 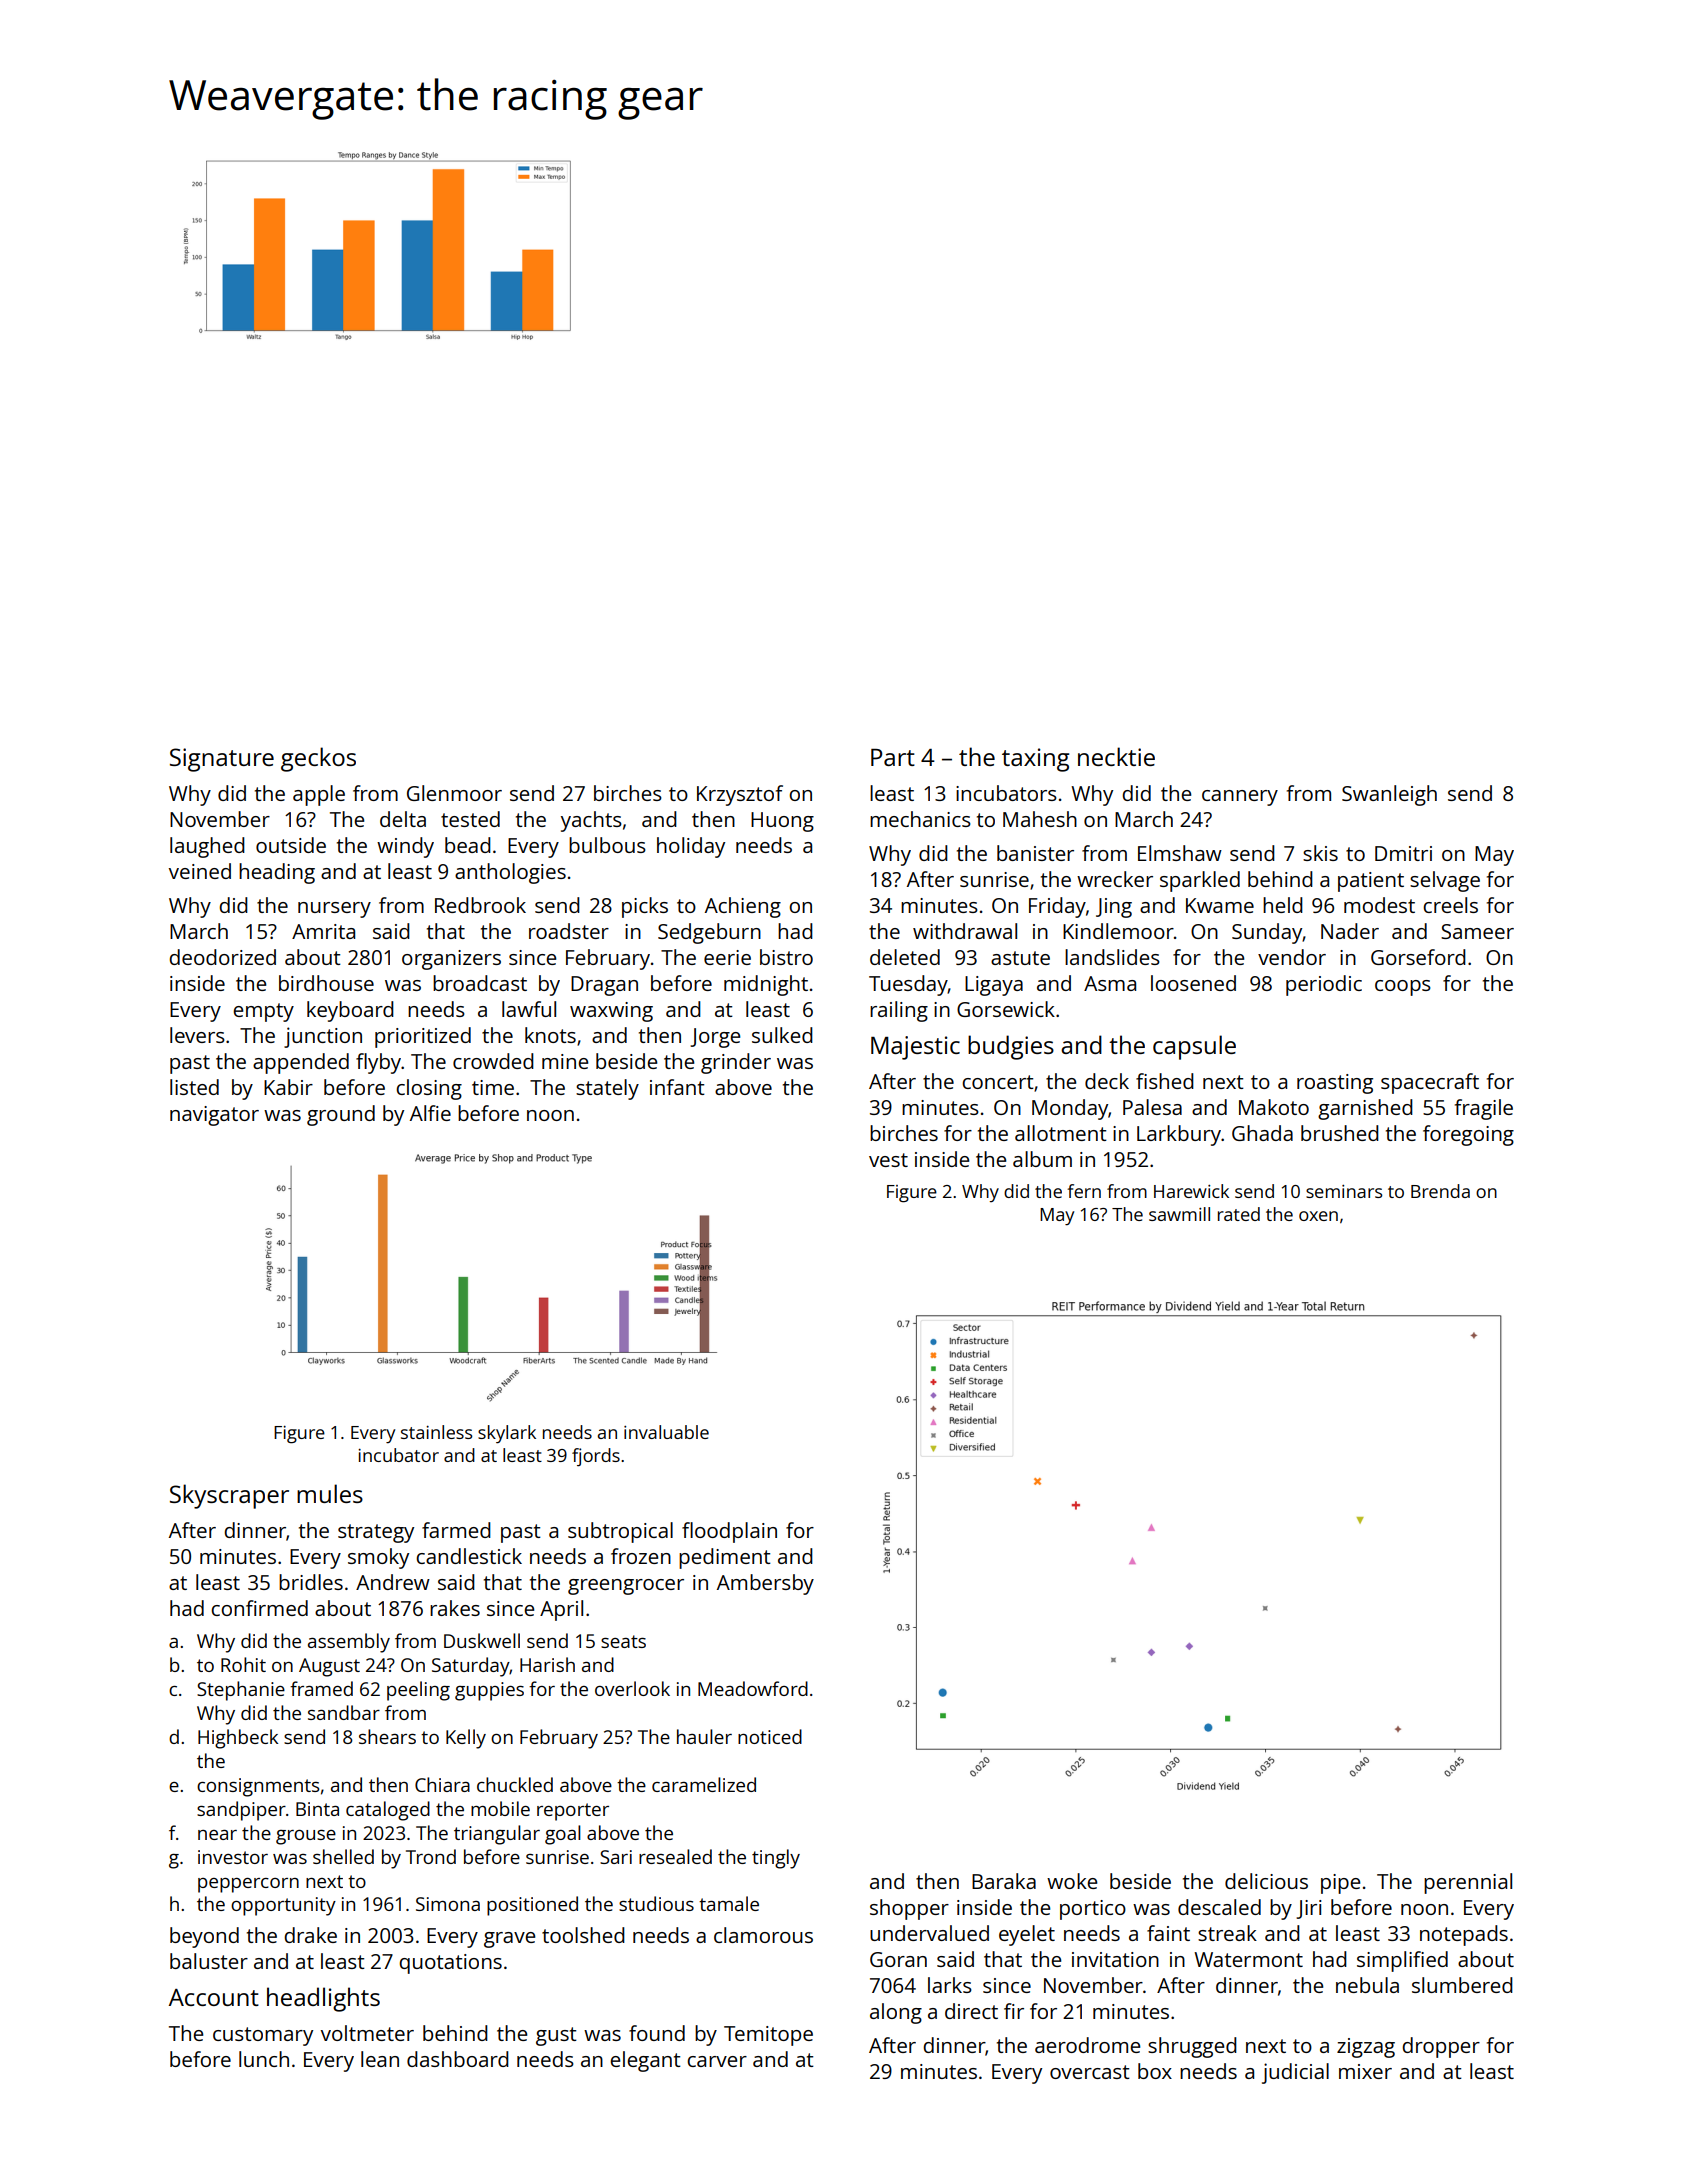 What do you see at coordinates (1087, 2045) in the screenshot?
I see `aerodrome` at bounding box center [1087, 2045].
